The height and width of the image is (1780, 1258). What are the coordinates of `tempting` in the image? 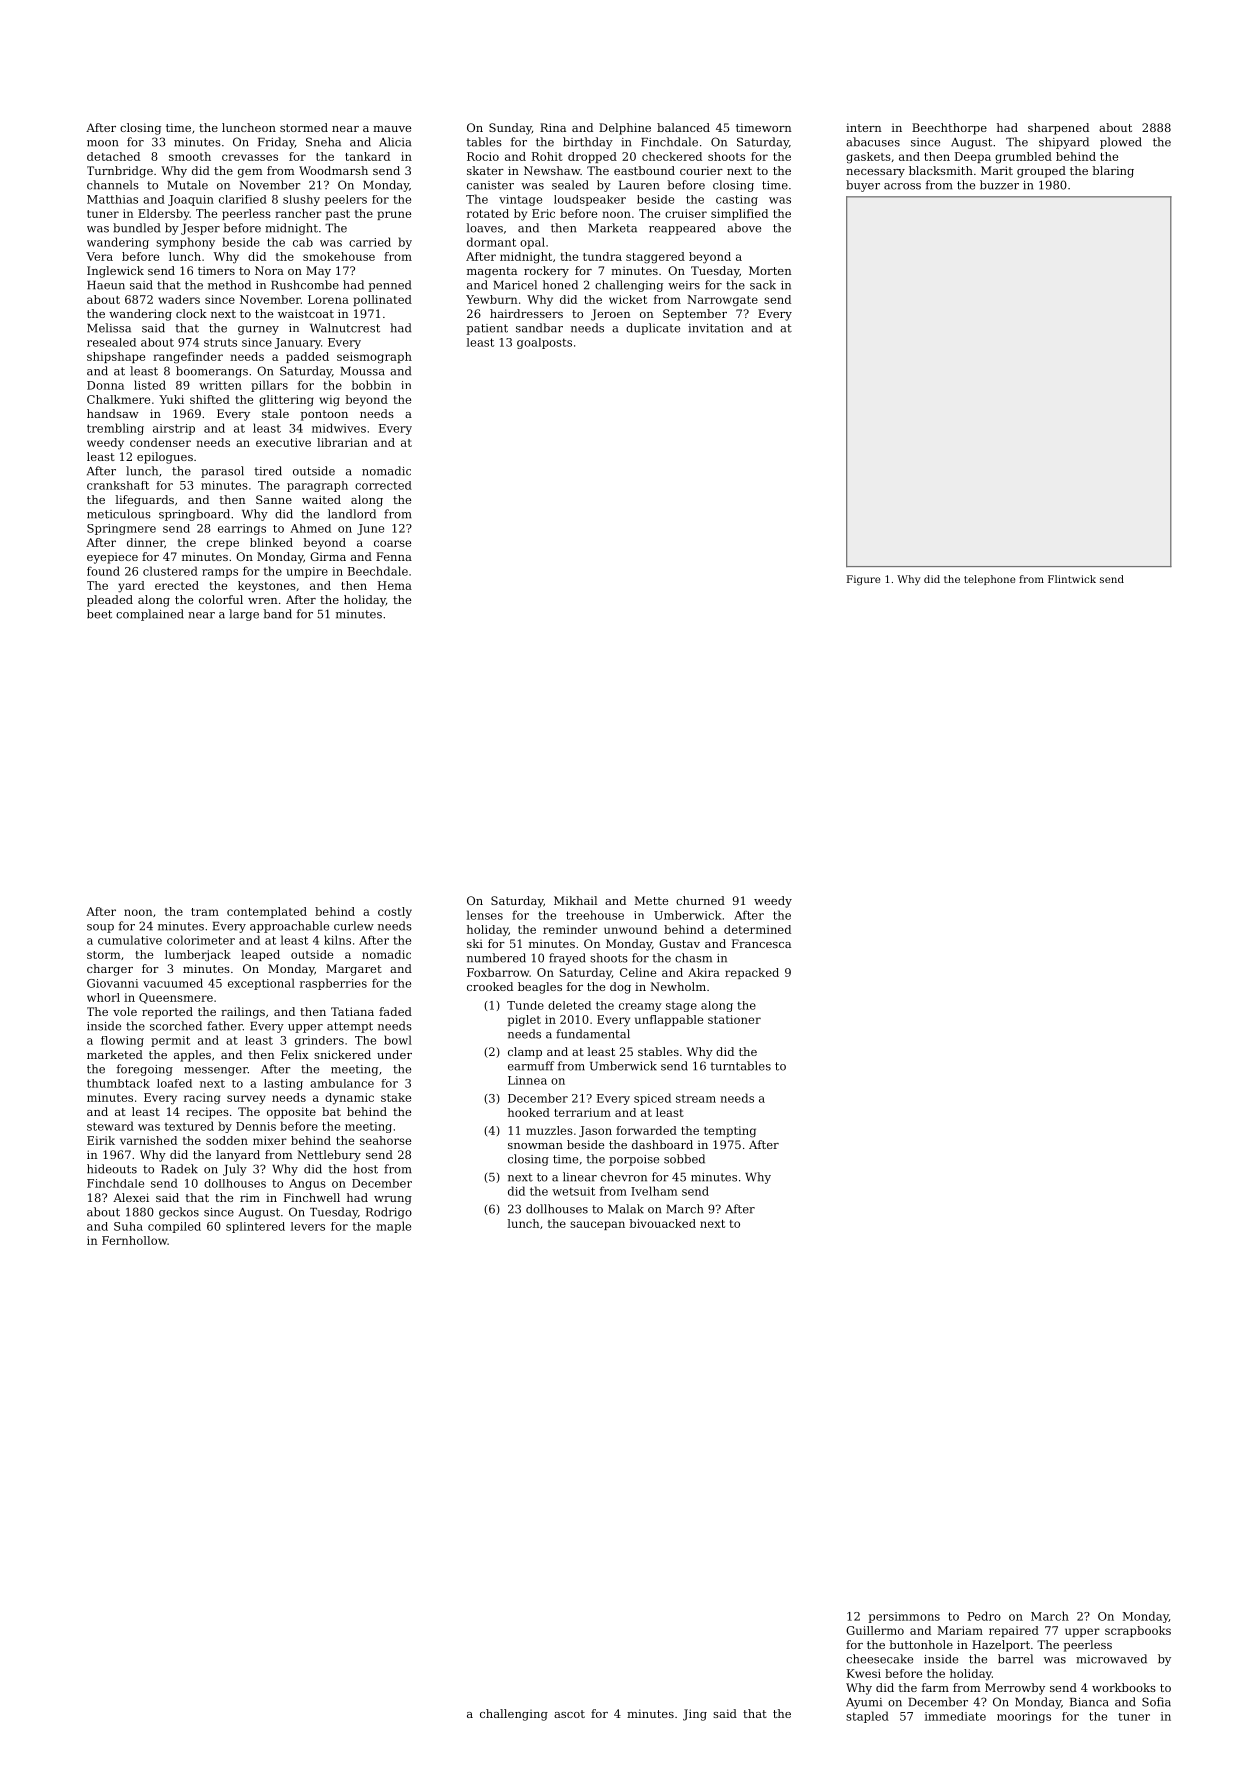 It's located at (730, 1132).
